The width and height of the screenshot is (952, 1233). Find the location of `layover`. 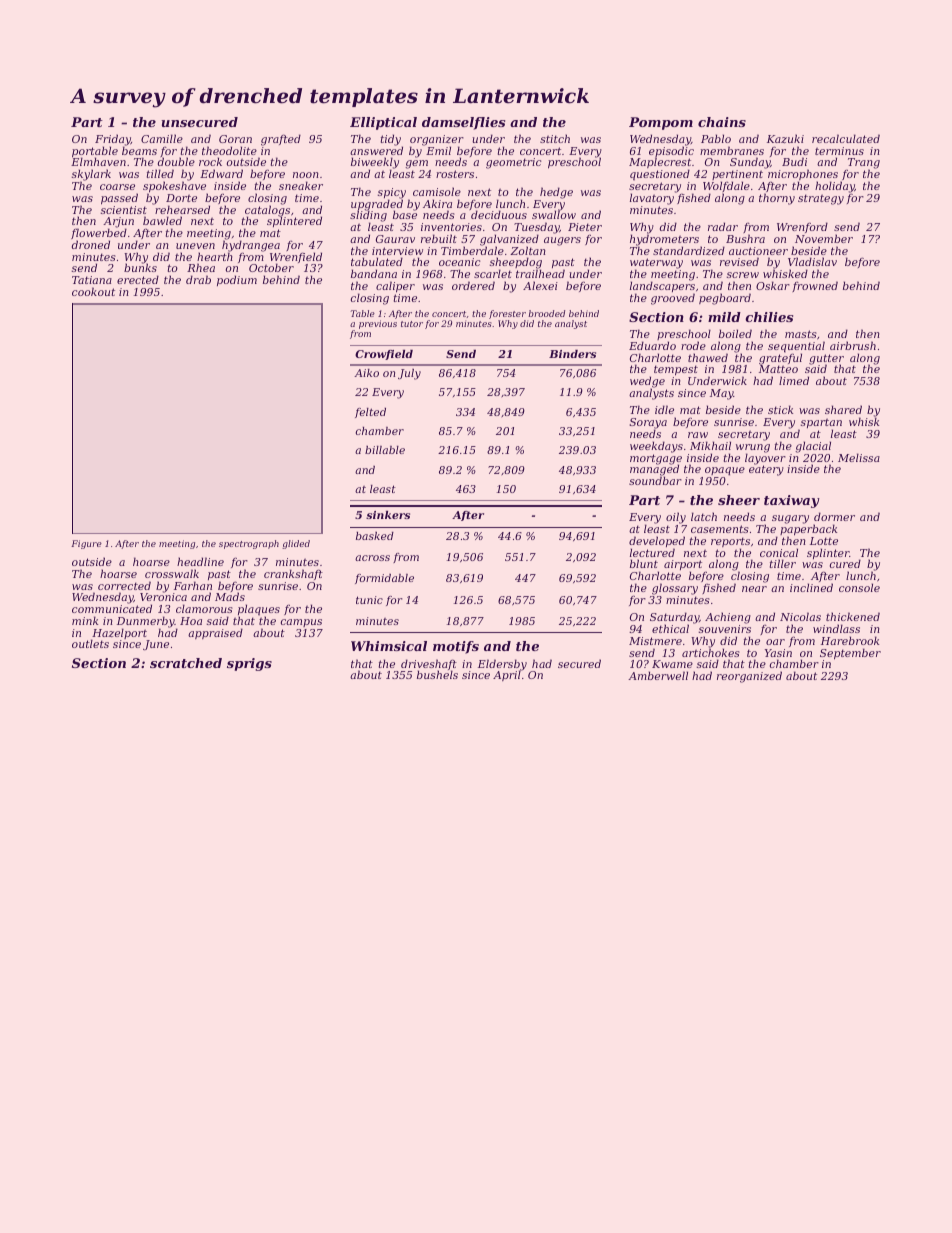

layover is located at coordinates (765, 459).
